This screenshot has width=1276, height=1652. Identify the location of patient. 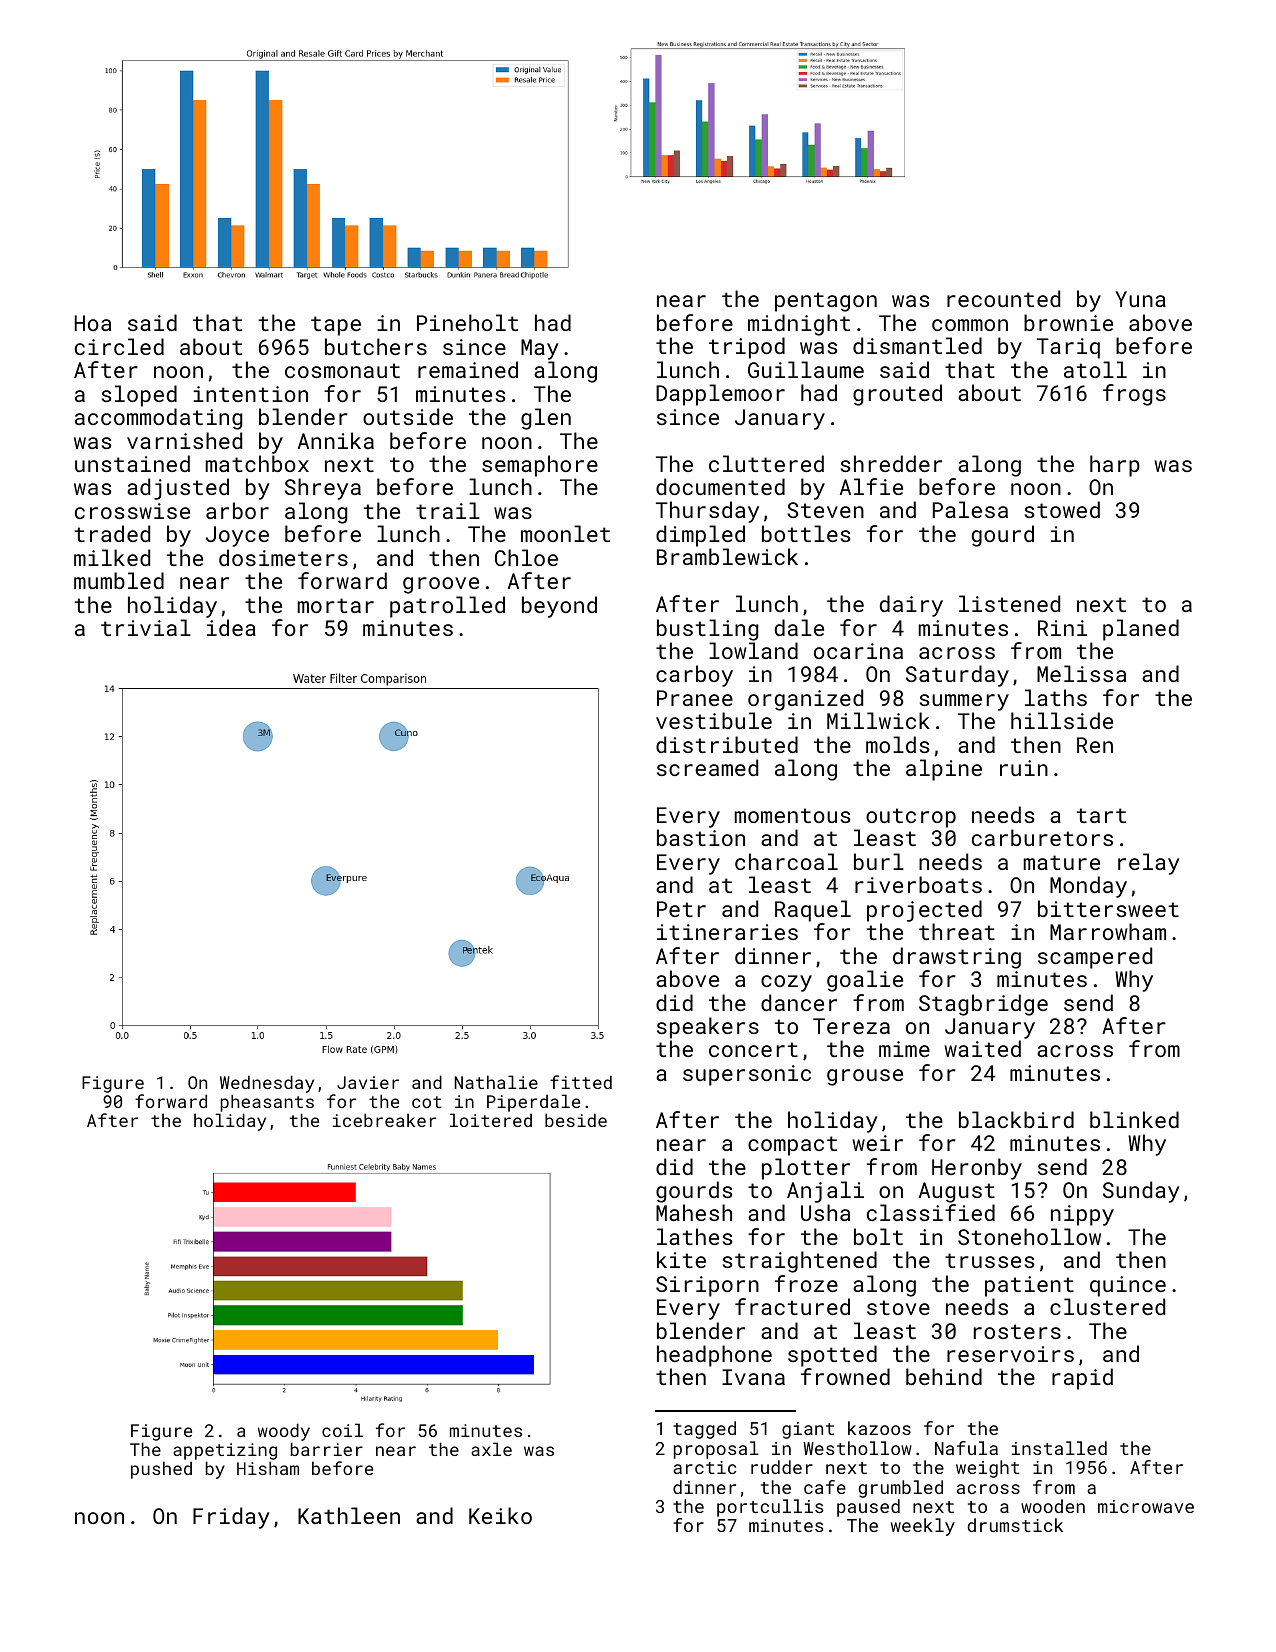
(1029, 1286).
